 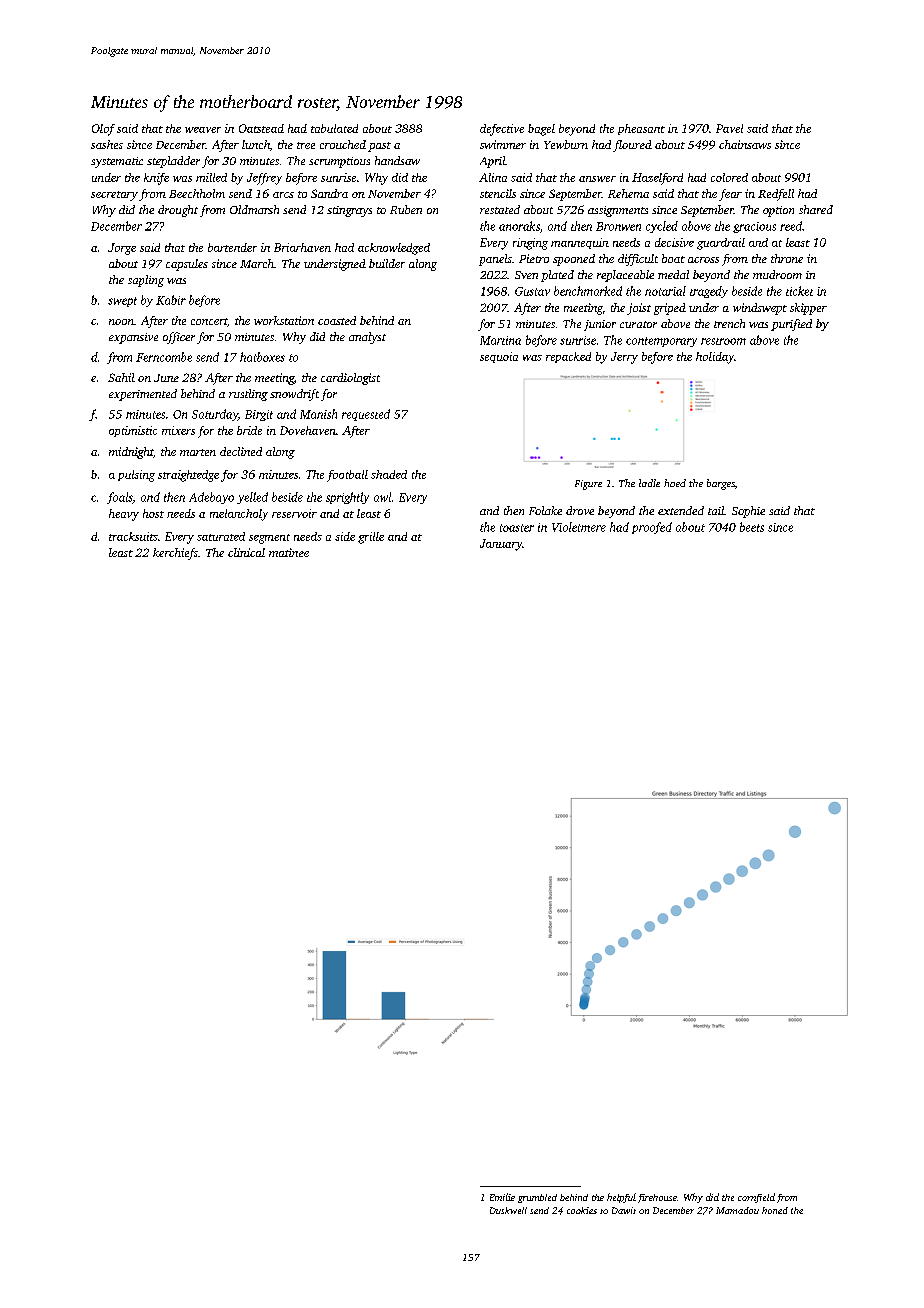 I want to click on Pavel, so click(x=729, y=128).
